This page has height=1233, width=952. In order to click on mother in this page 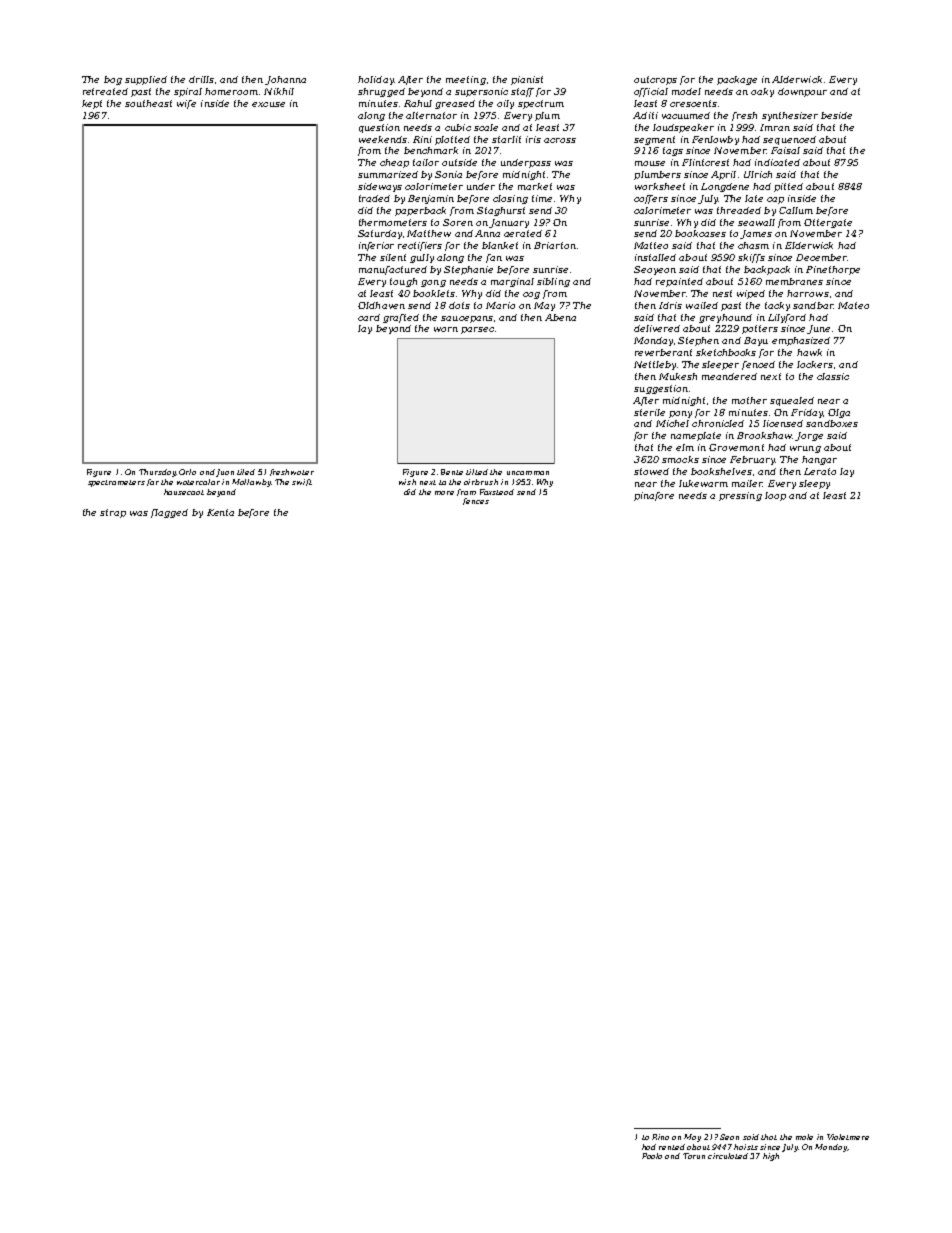, I will do `click(749, 400)`.
